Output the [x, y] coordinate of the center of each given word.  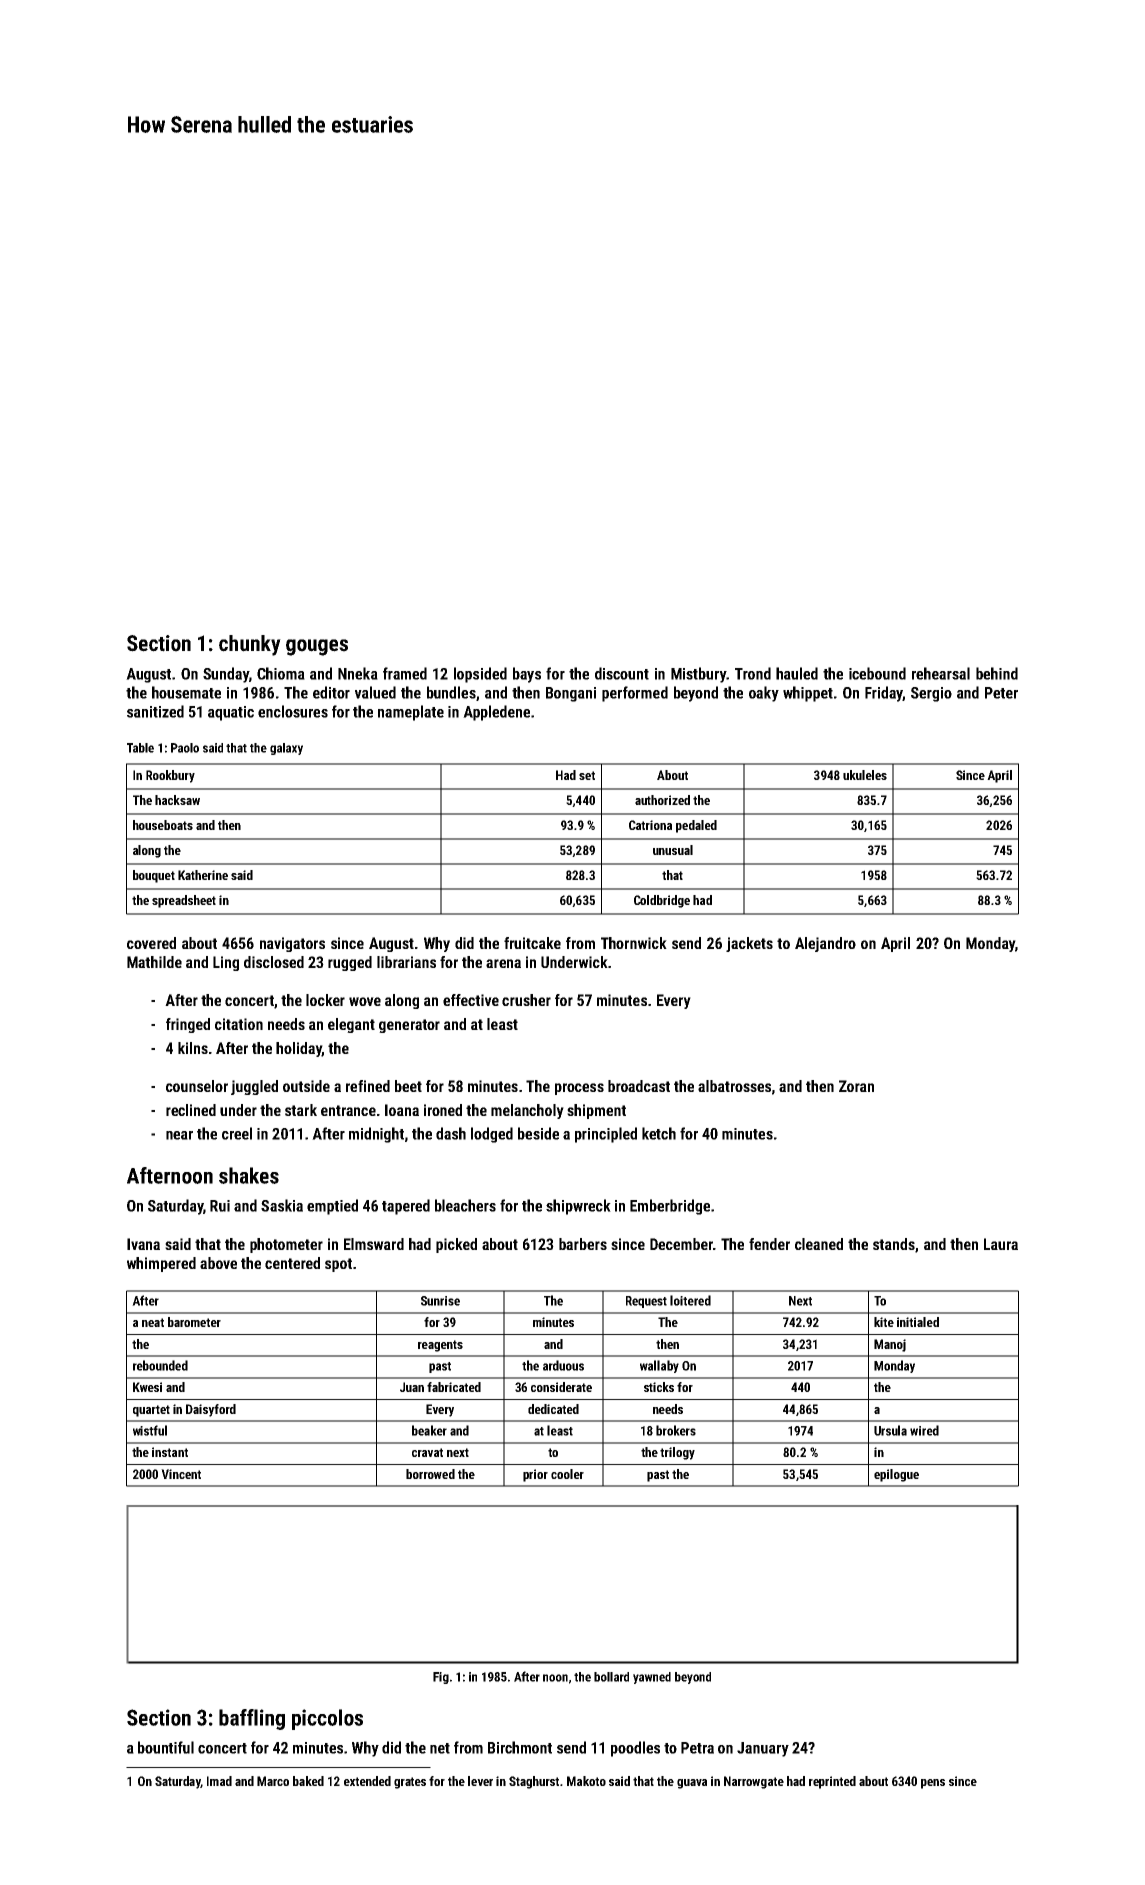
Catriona [650, 825]
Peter [1001, 693]
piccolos [327, 1719]
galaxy [286, 749]
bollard [611, 1677]
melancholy [527, 1111]
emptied [332, 1207]
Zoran [856, 1086]
